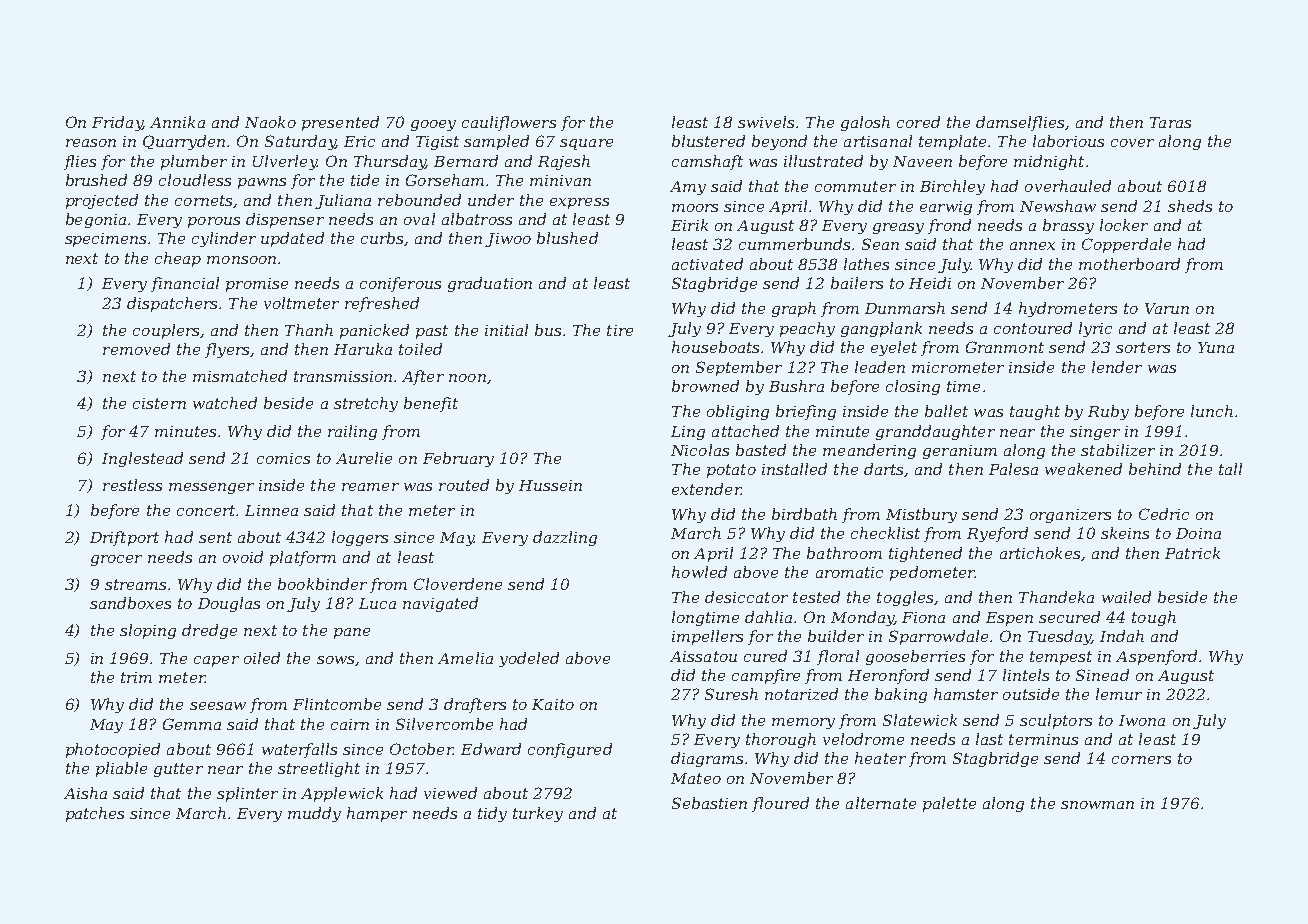 This screenshot has height=924, width=1308. I want to click on tide, so click(365, 180).
